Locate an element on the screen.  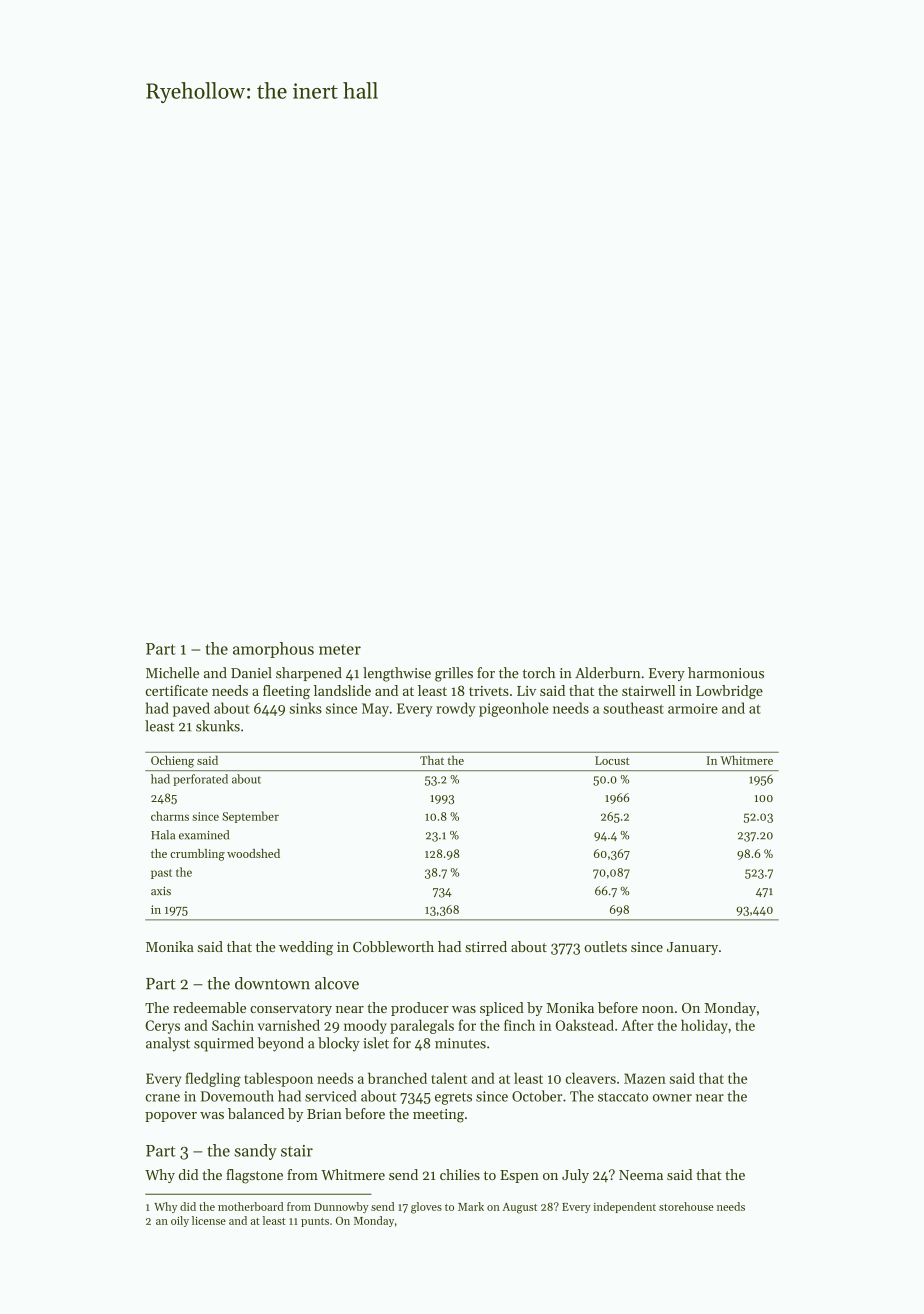
May is located at coordinates (375, 710).
